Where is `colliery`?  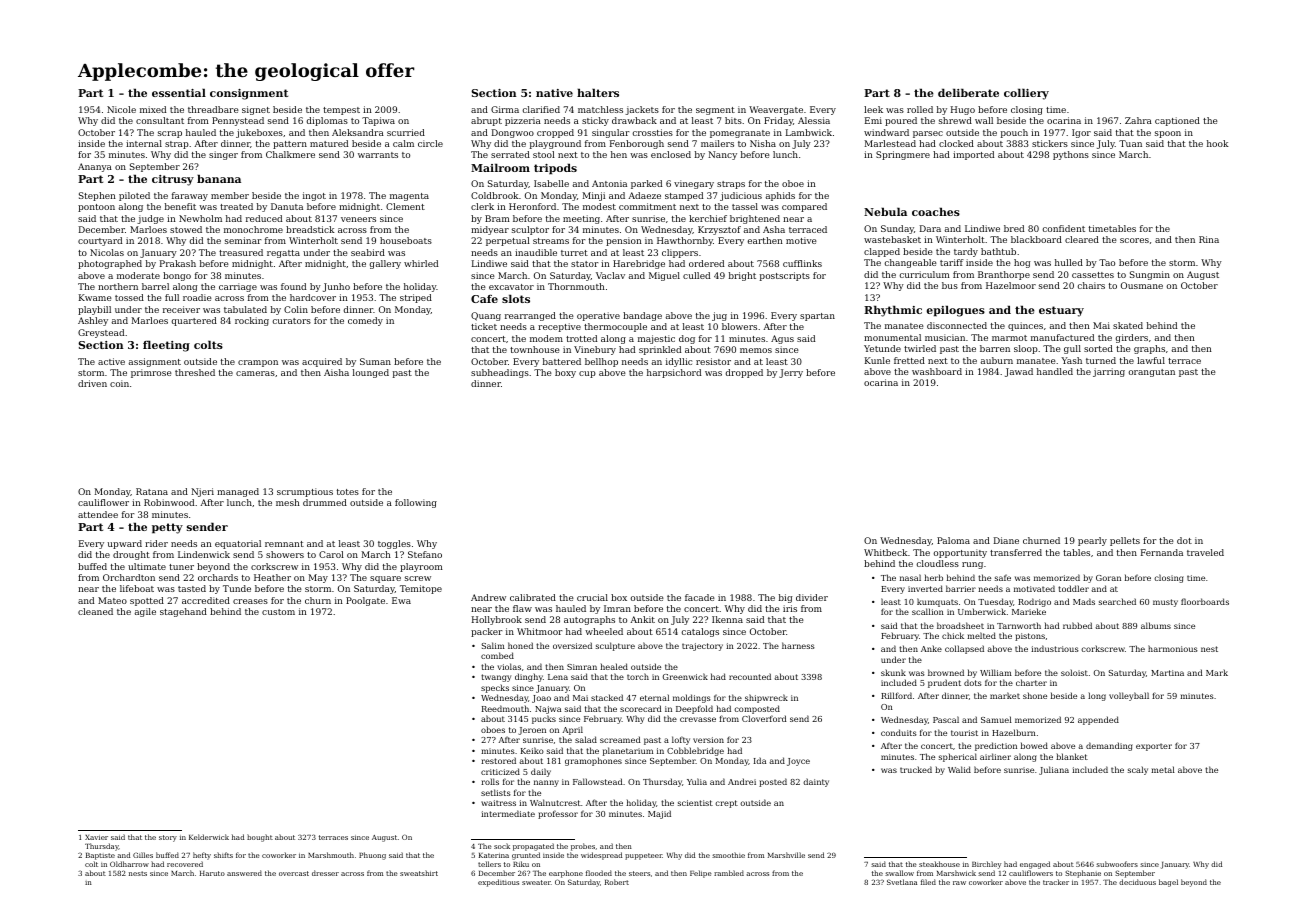 colliery is located at coordinates (1026, 94).
